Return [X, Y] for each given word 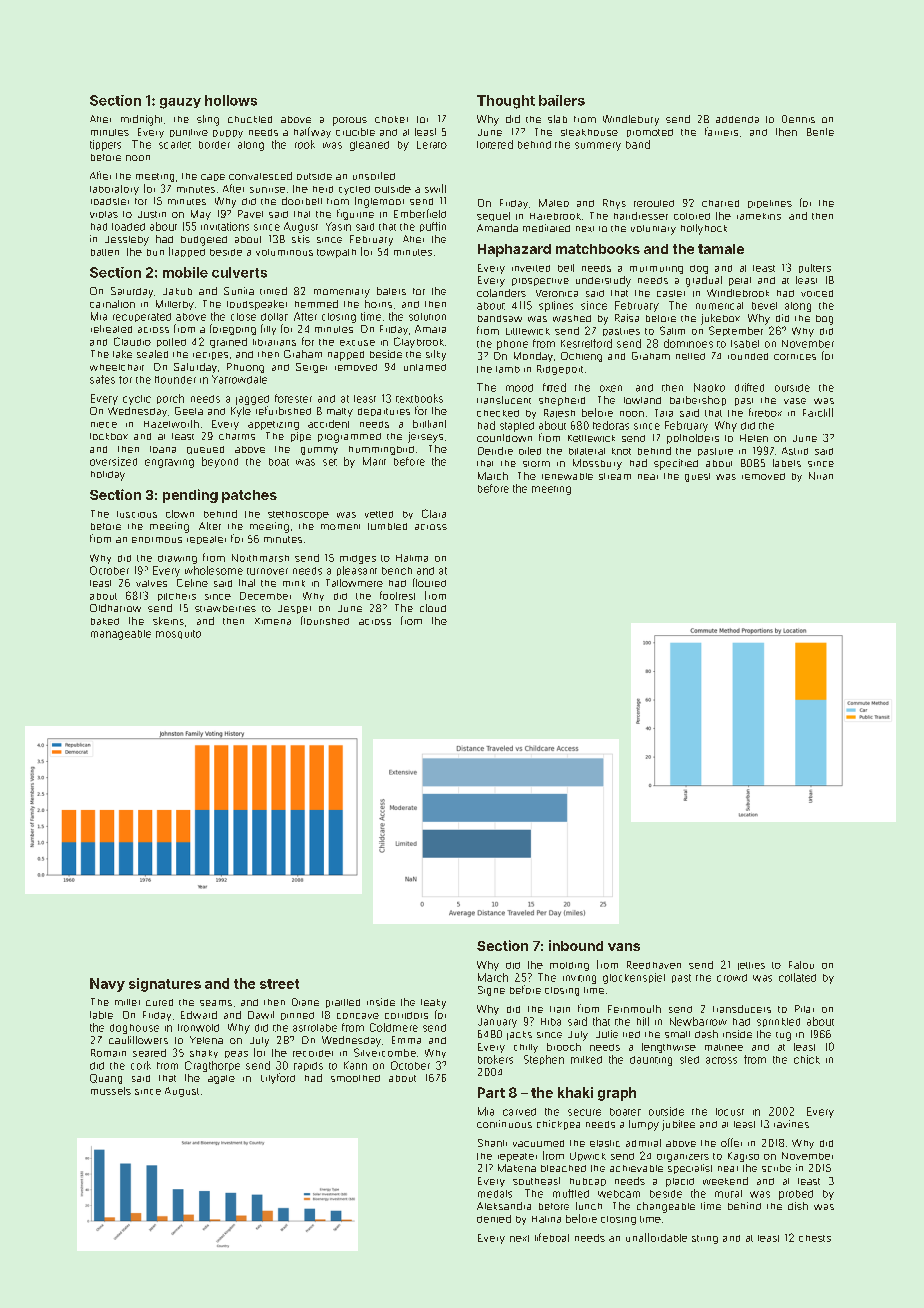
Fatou [801, 965]
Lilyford [278, 1078]
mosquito [178, 634]
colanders [501, 293]
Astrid [795, 451]
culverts [239, 272]
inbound [576, 945]
